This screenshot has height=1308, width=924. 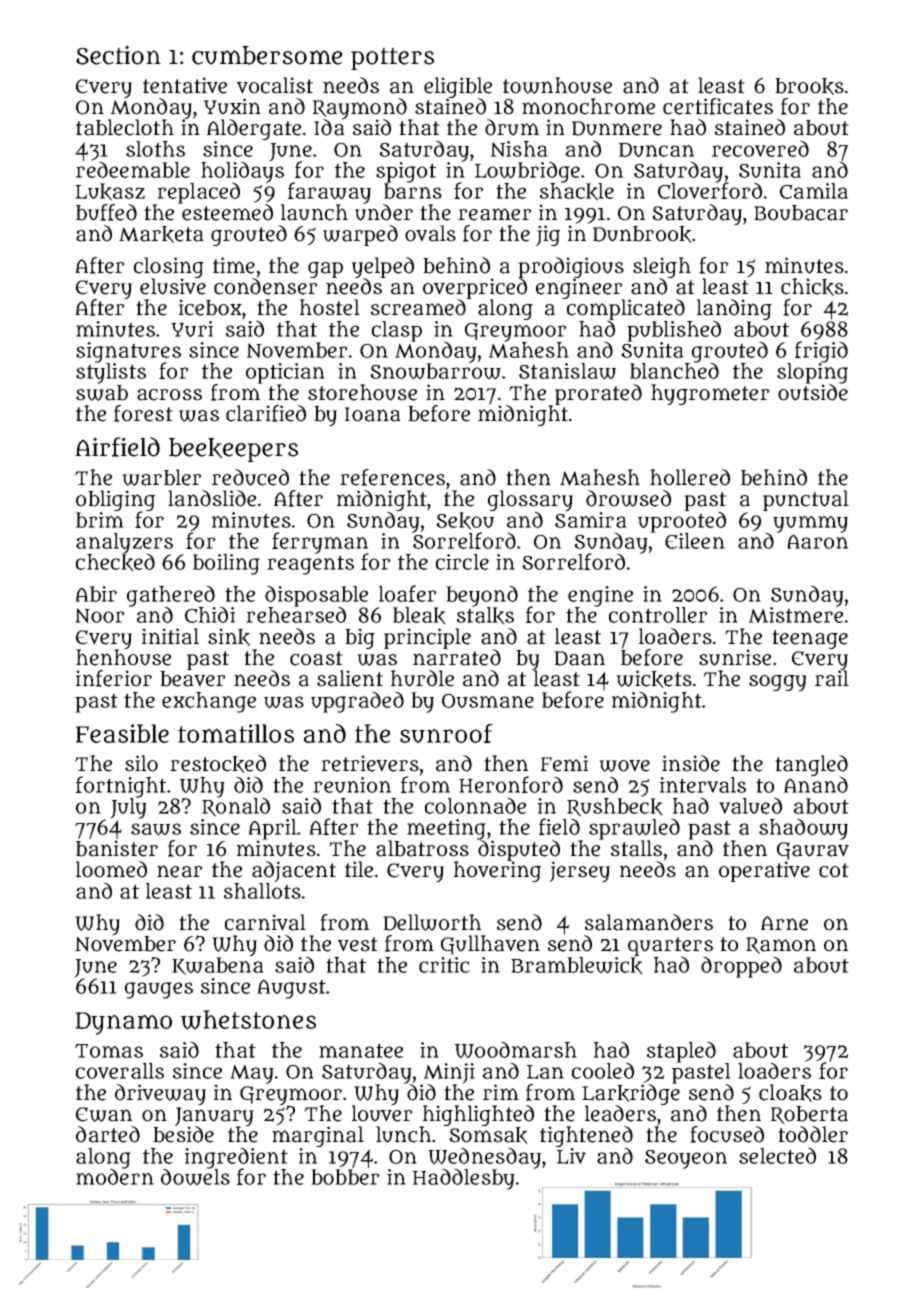 What do you see at coordinates (488, 701) in the screenshot?
I see `Ousmane` at bounding box center [488, 701].
